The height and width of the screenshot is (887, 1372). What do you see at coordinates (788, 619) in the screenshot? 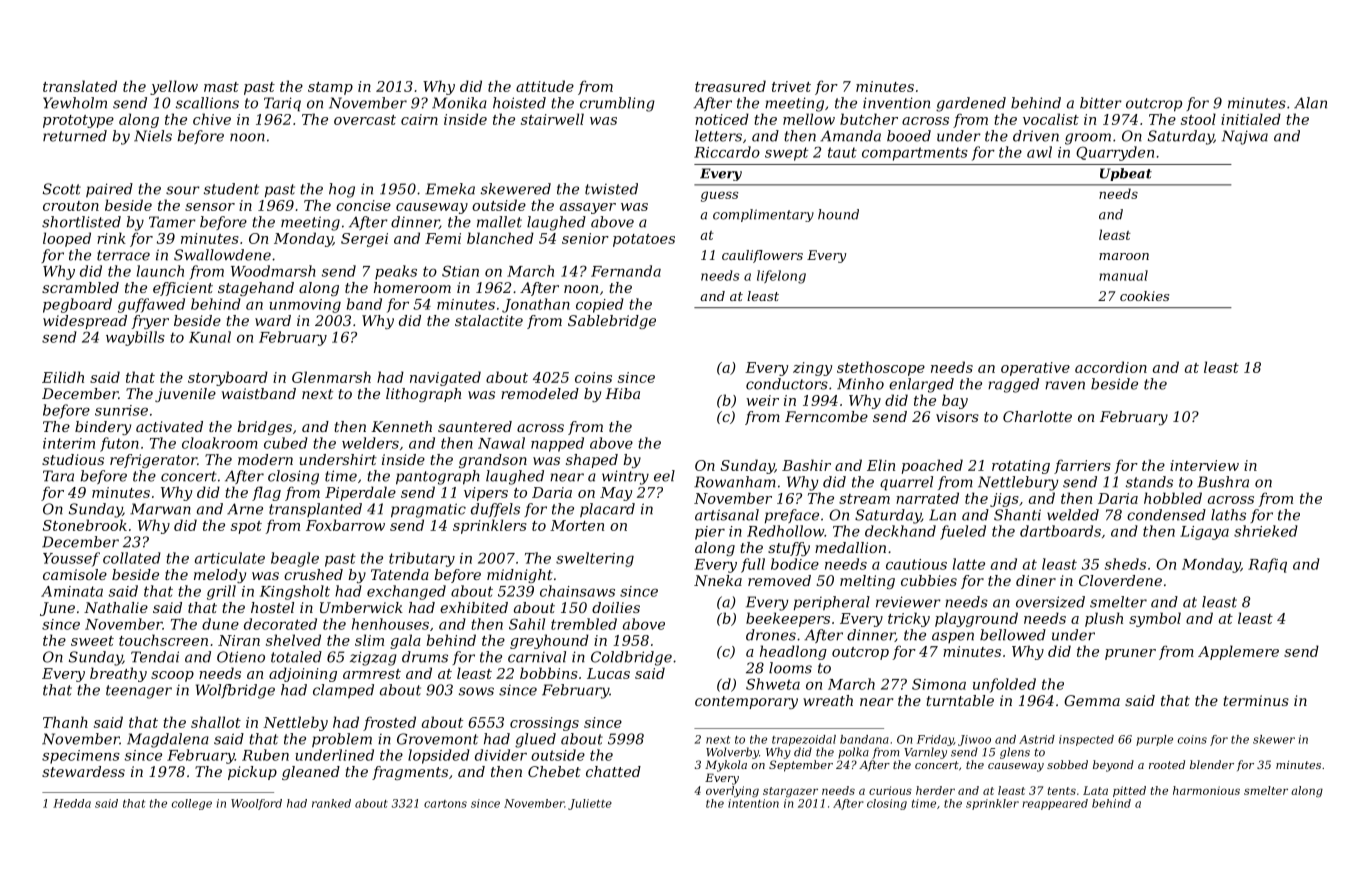
I see `beekeepers` at bounding box center [788, 619].
